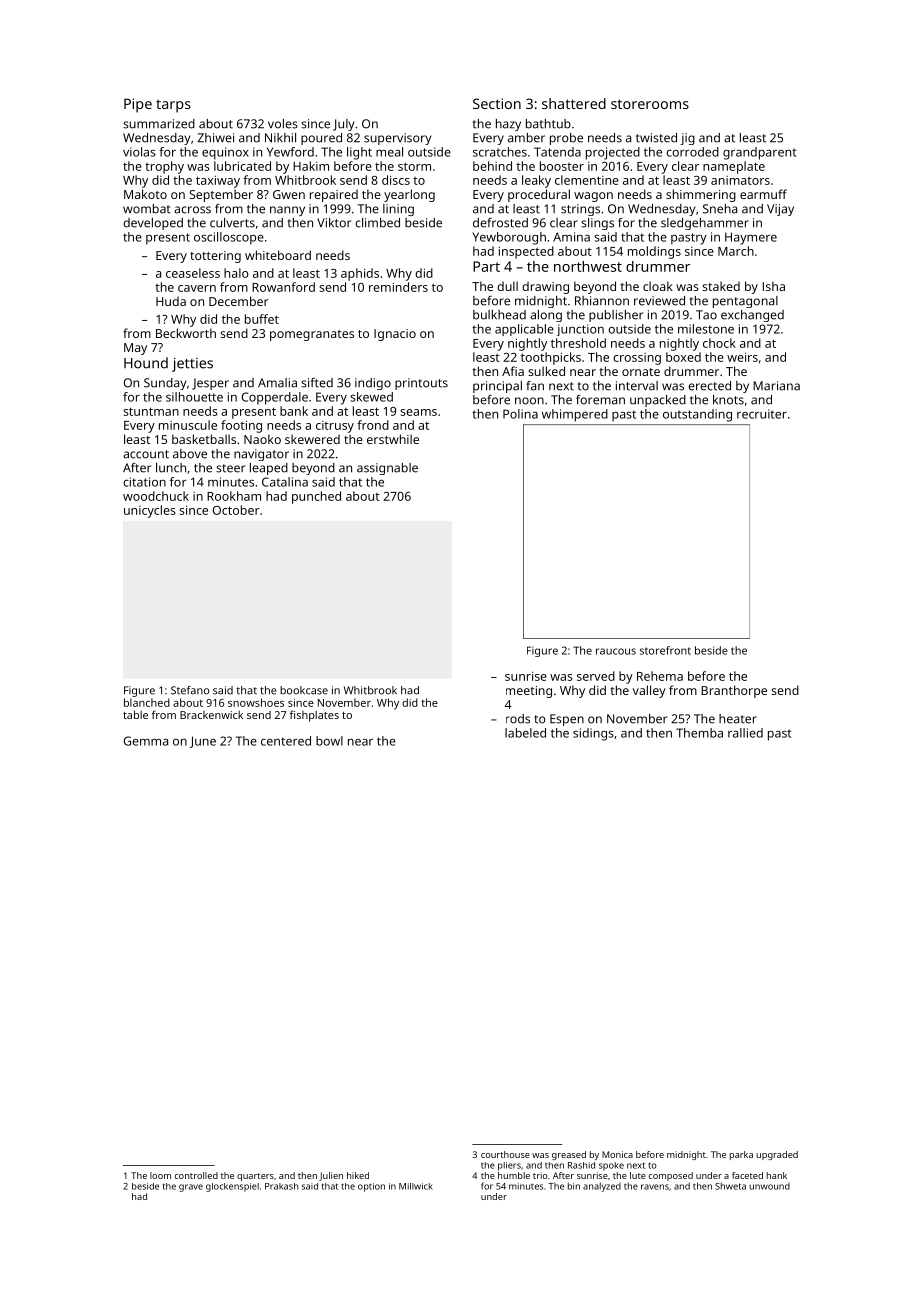 This screenshot has height=1308, width=924. What do you see at coordinates (505, 1154) in the screenshot?
I see `courthouse` at bounding box center [505, 1154].
